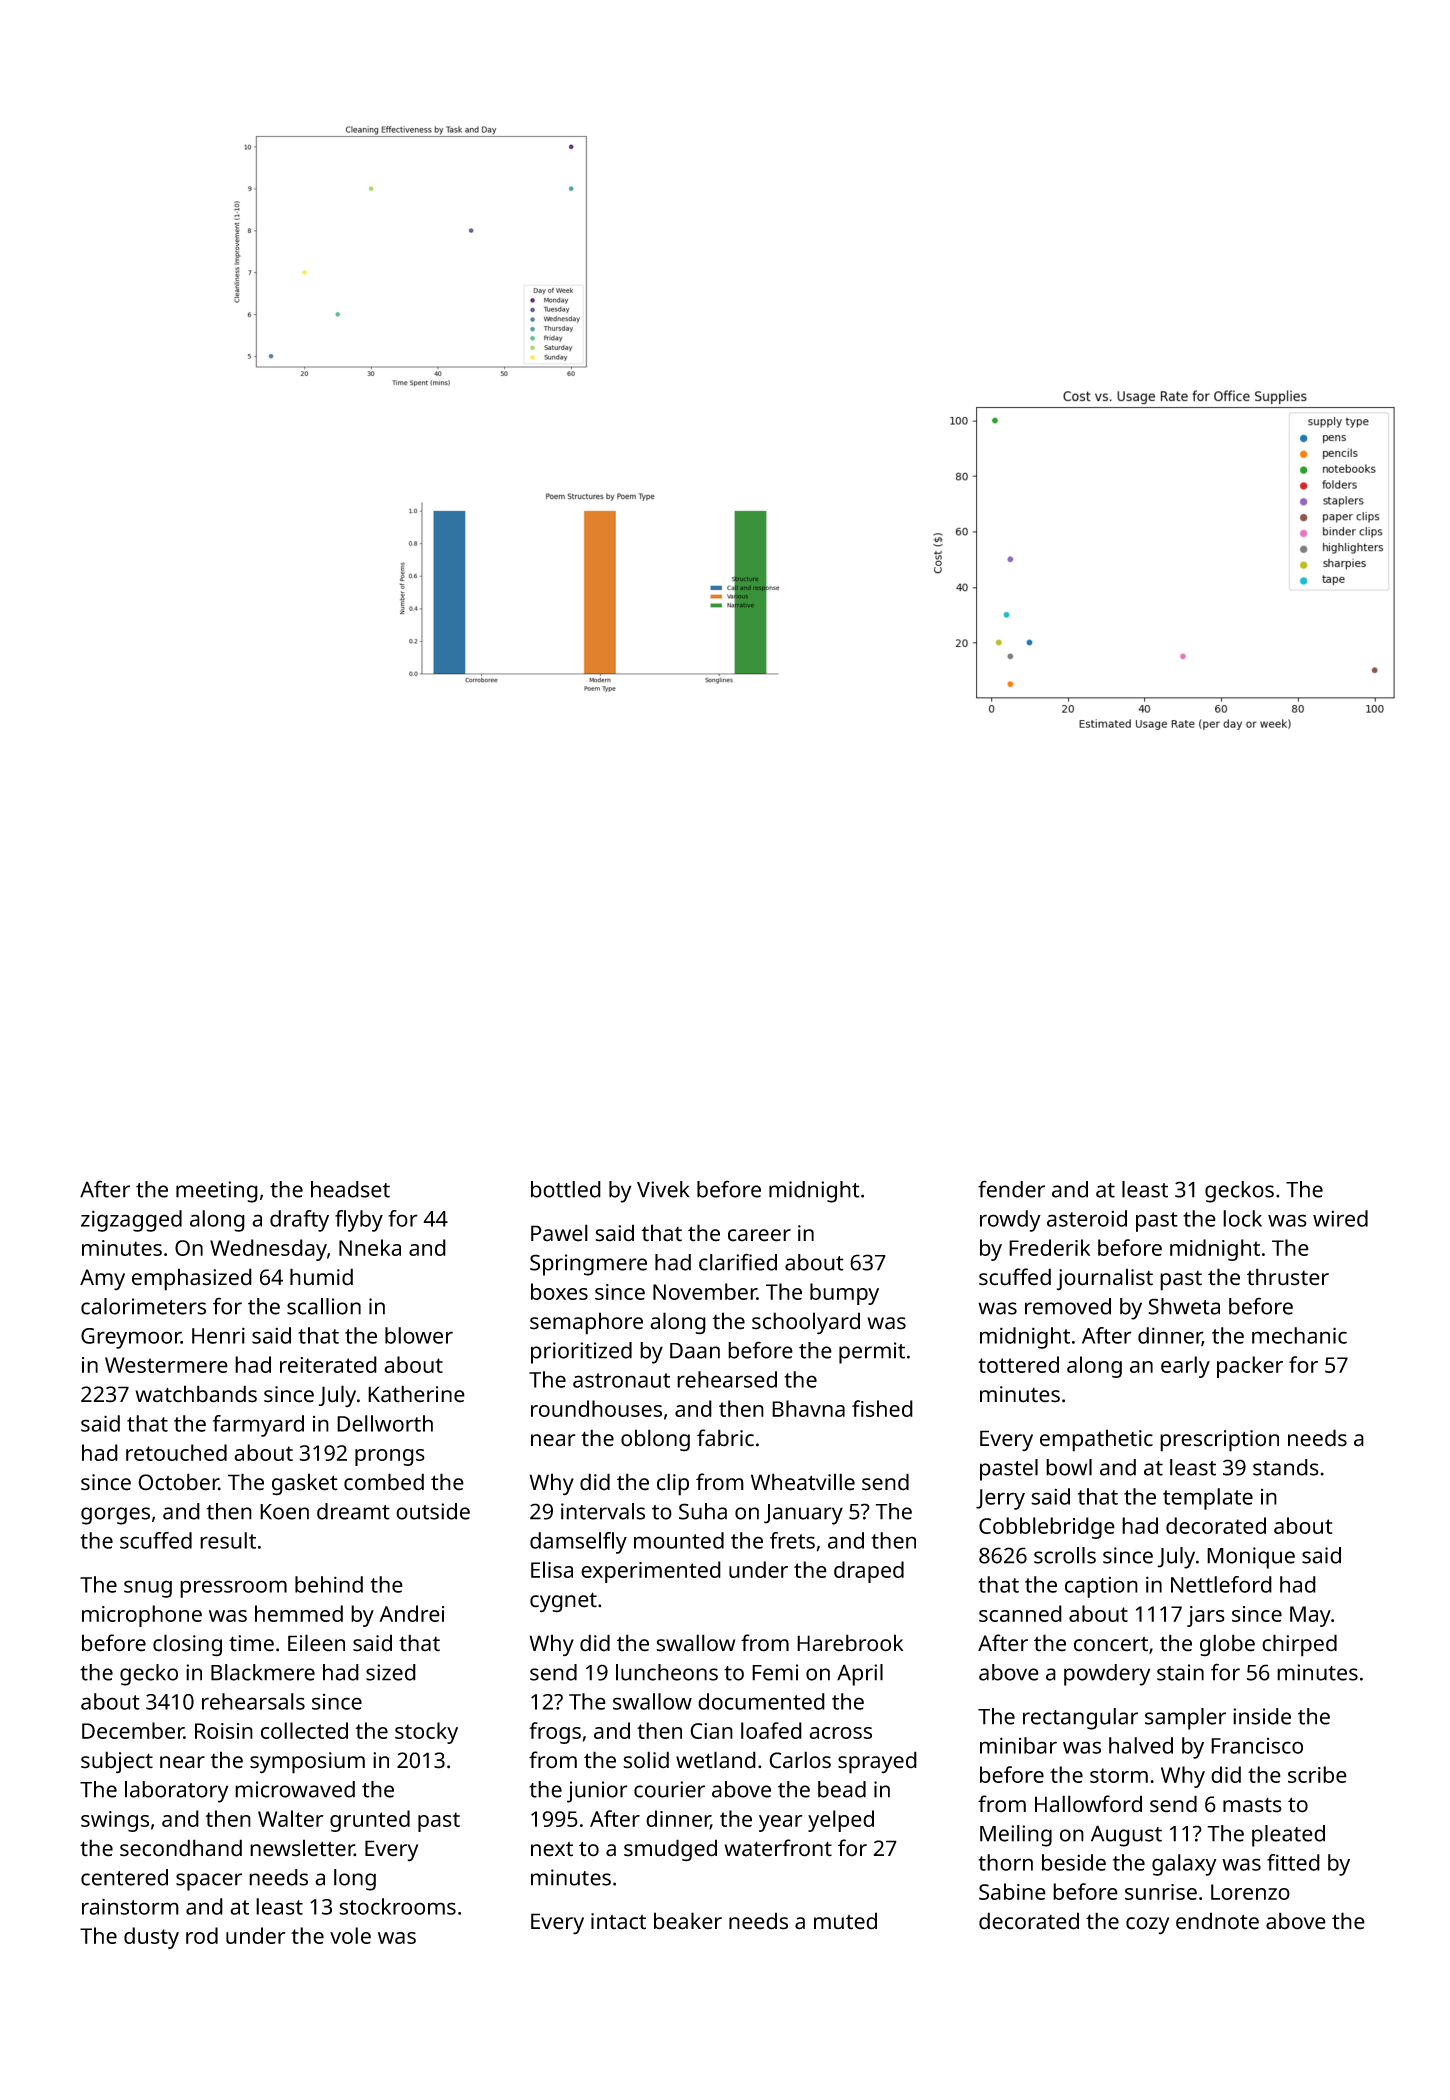 This page has height=2100, width=1450. What do you see at coordinates (1242, 1218) in the page?
I see `lock` at bounding box center [1242, 1218].
